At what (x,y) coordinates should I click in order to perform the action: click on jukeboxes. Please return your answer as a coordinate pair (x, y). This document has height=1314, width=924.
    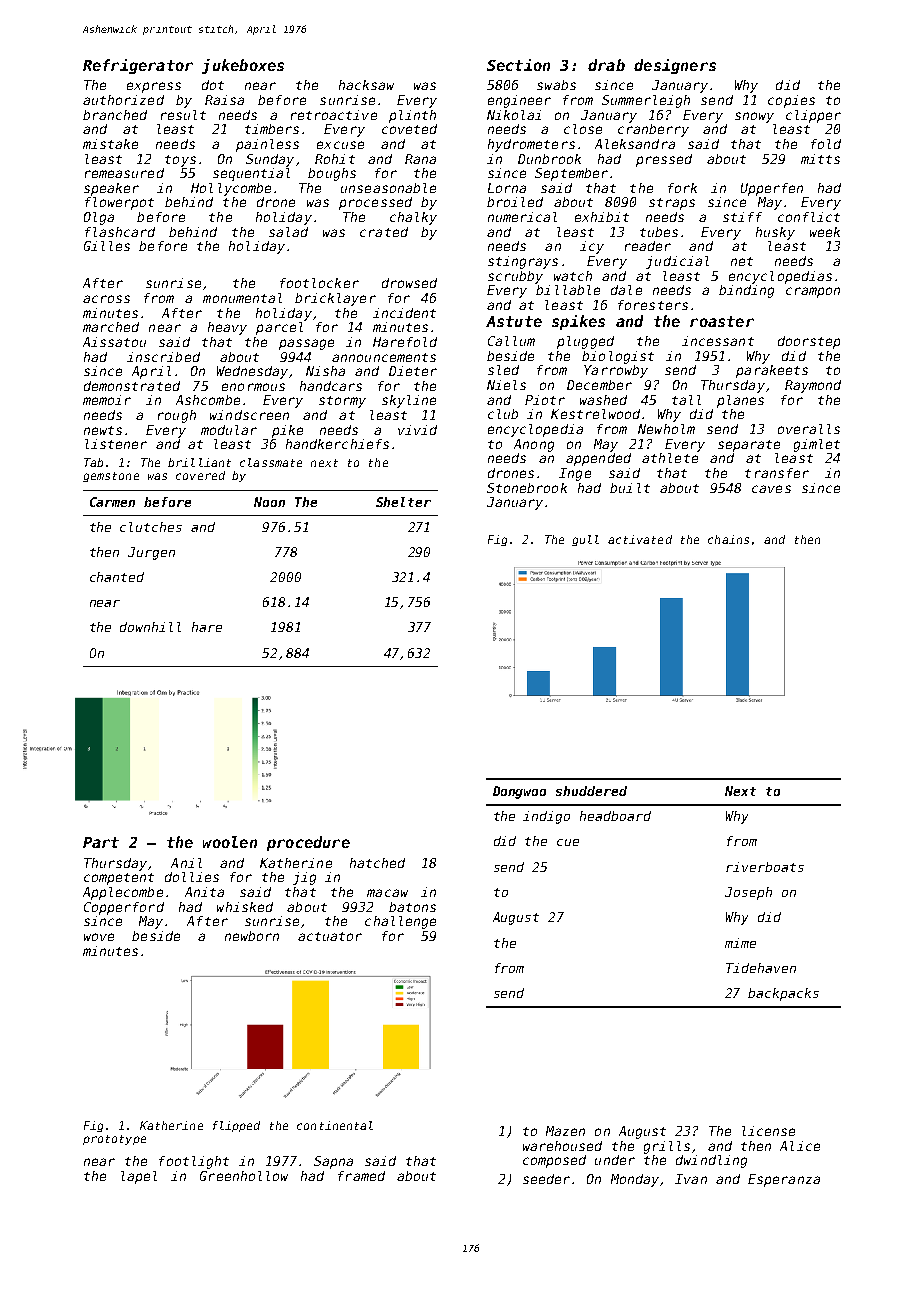
    Looking at the image, I should click on (243, 66).
